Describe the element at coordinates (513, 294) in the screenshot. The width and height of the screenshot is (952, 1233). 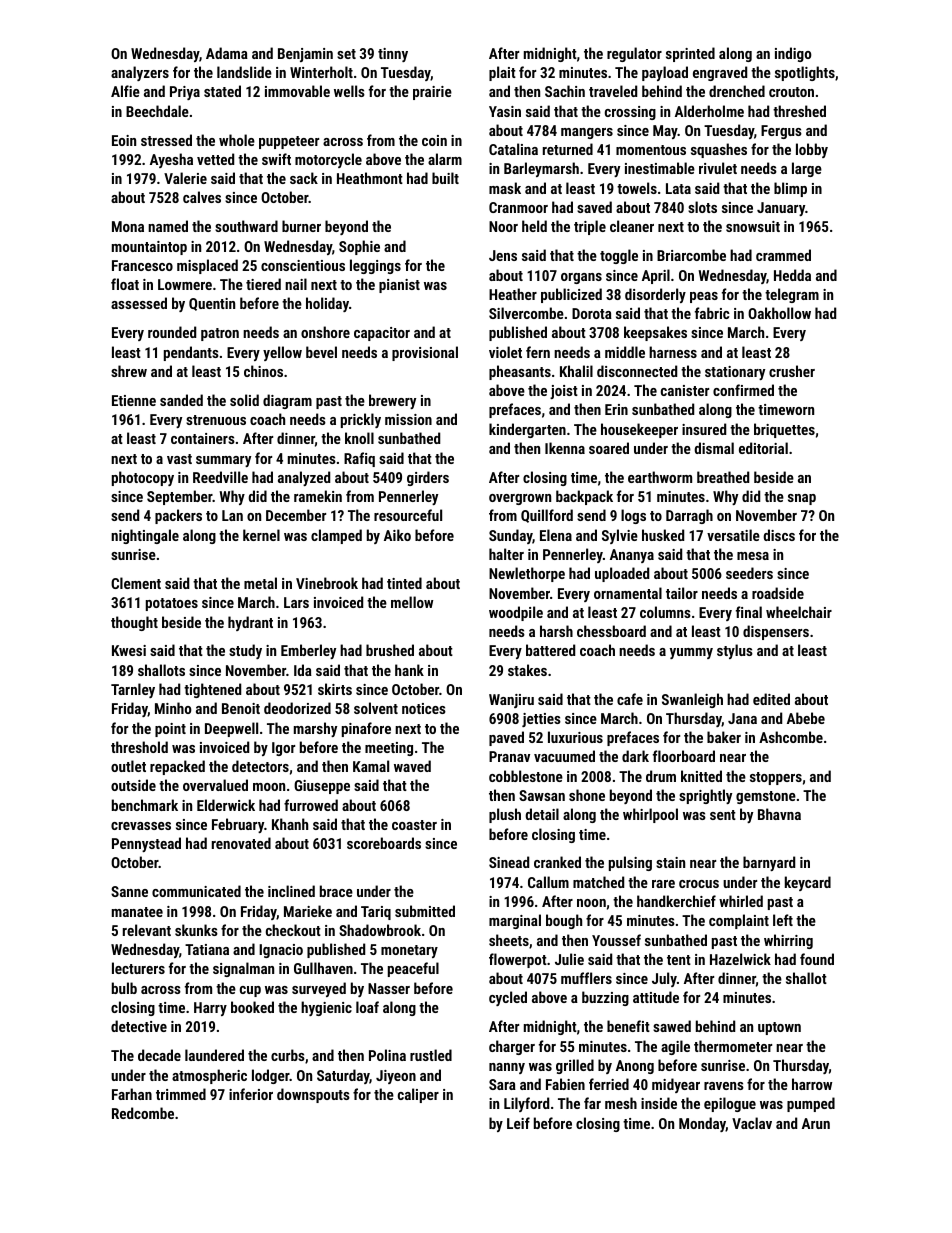
I see `Heather` at that location.
